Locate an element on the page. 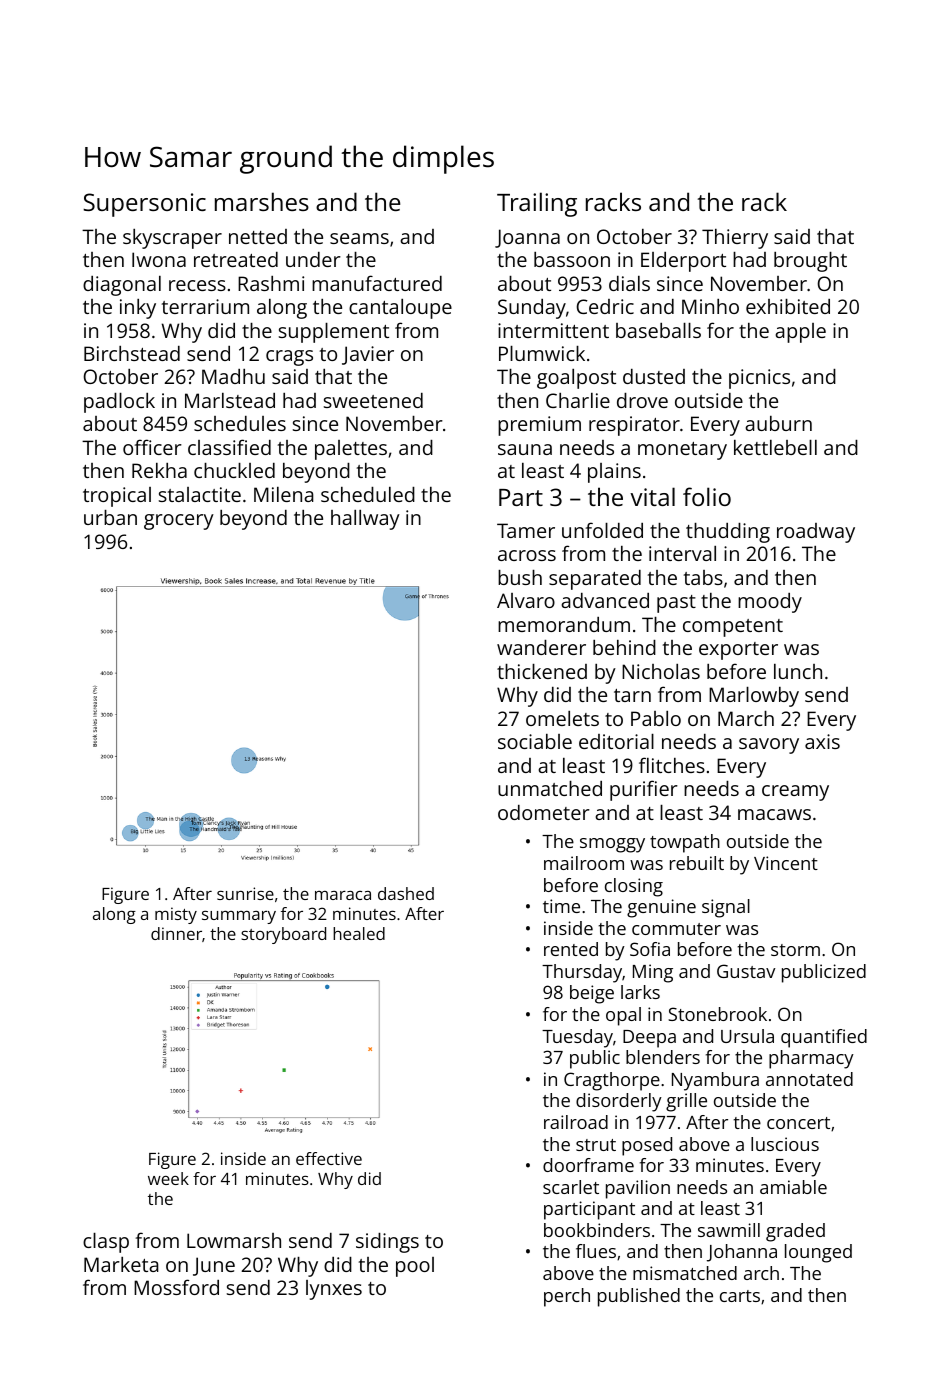  exporter is located at coordinates (738, 651).
